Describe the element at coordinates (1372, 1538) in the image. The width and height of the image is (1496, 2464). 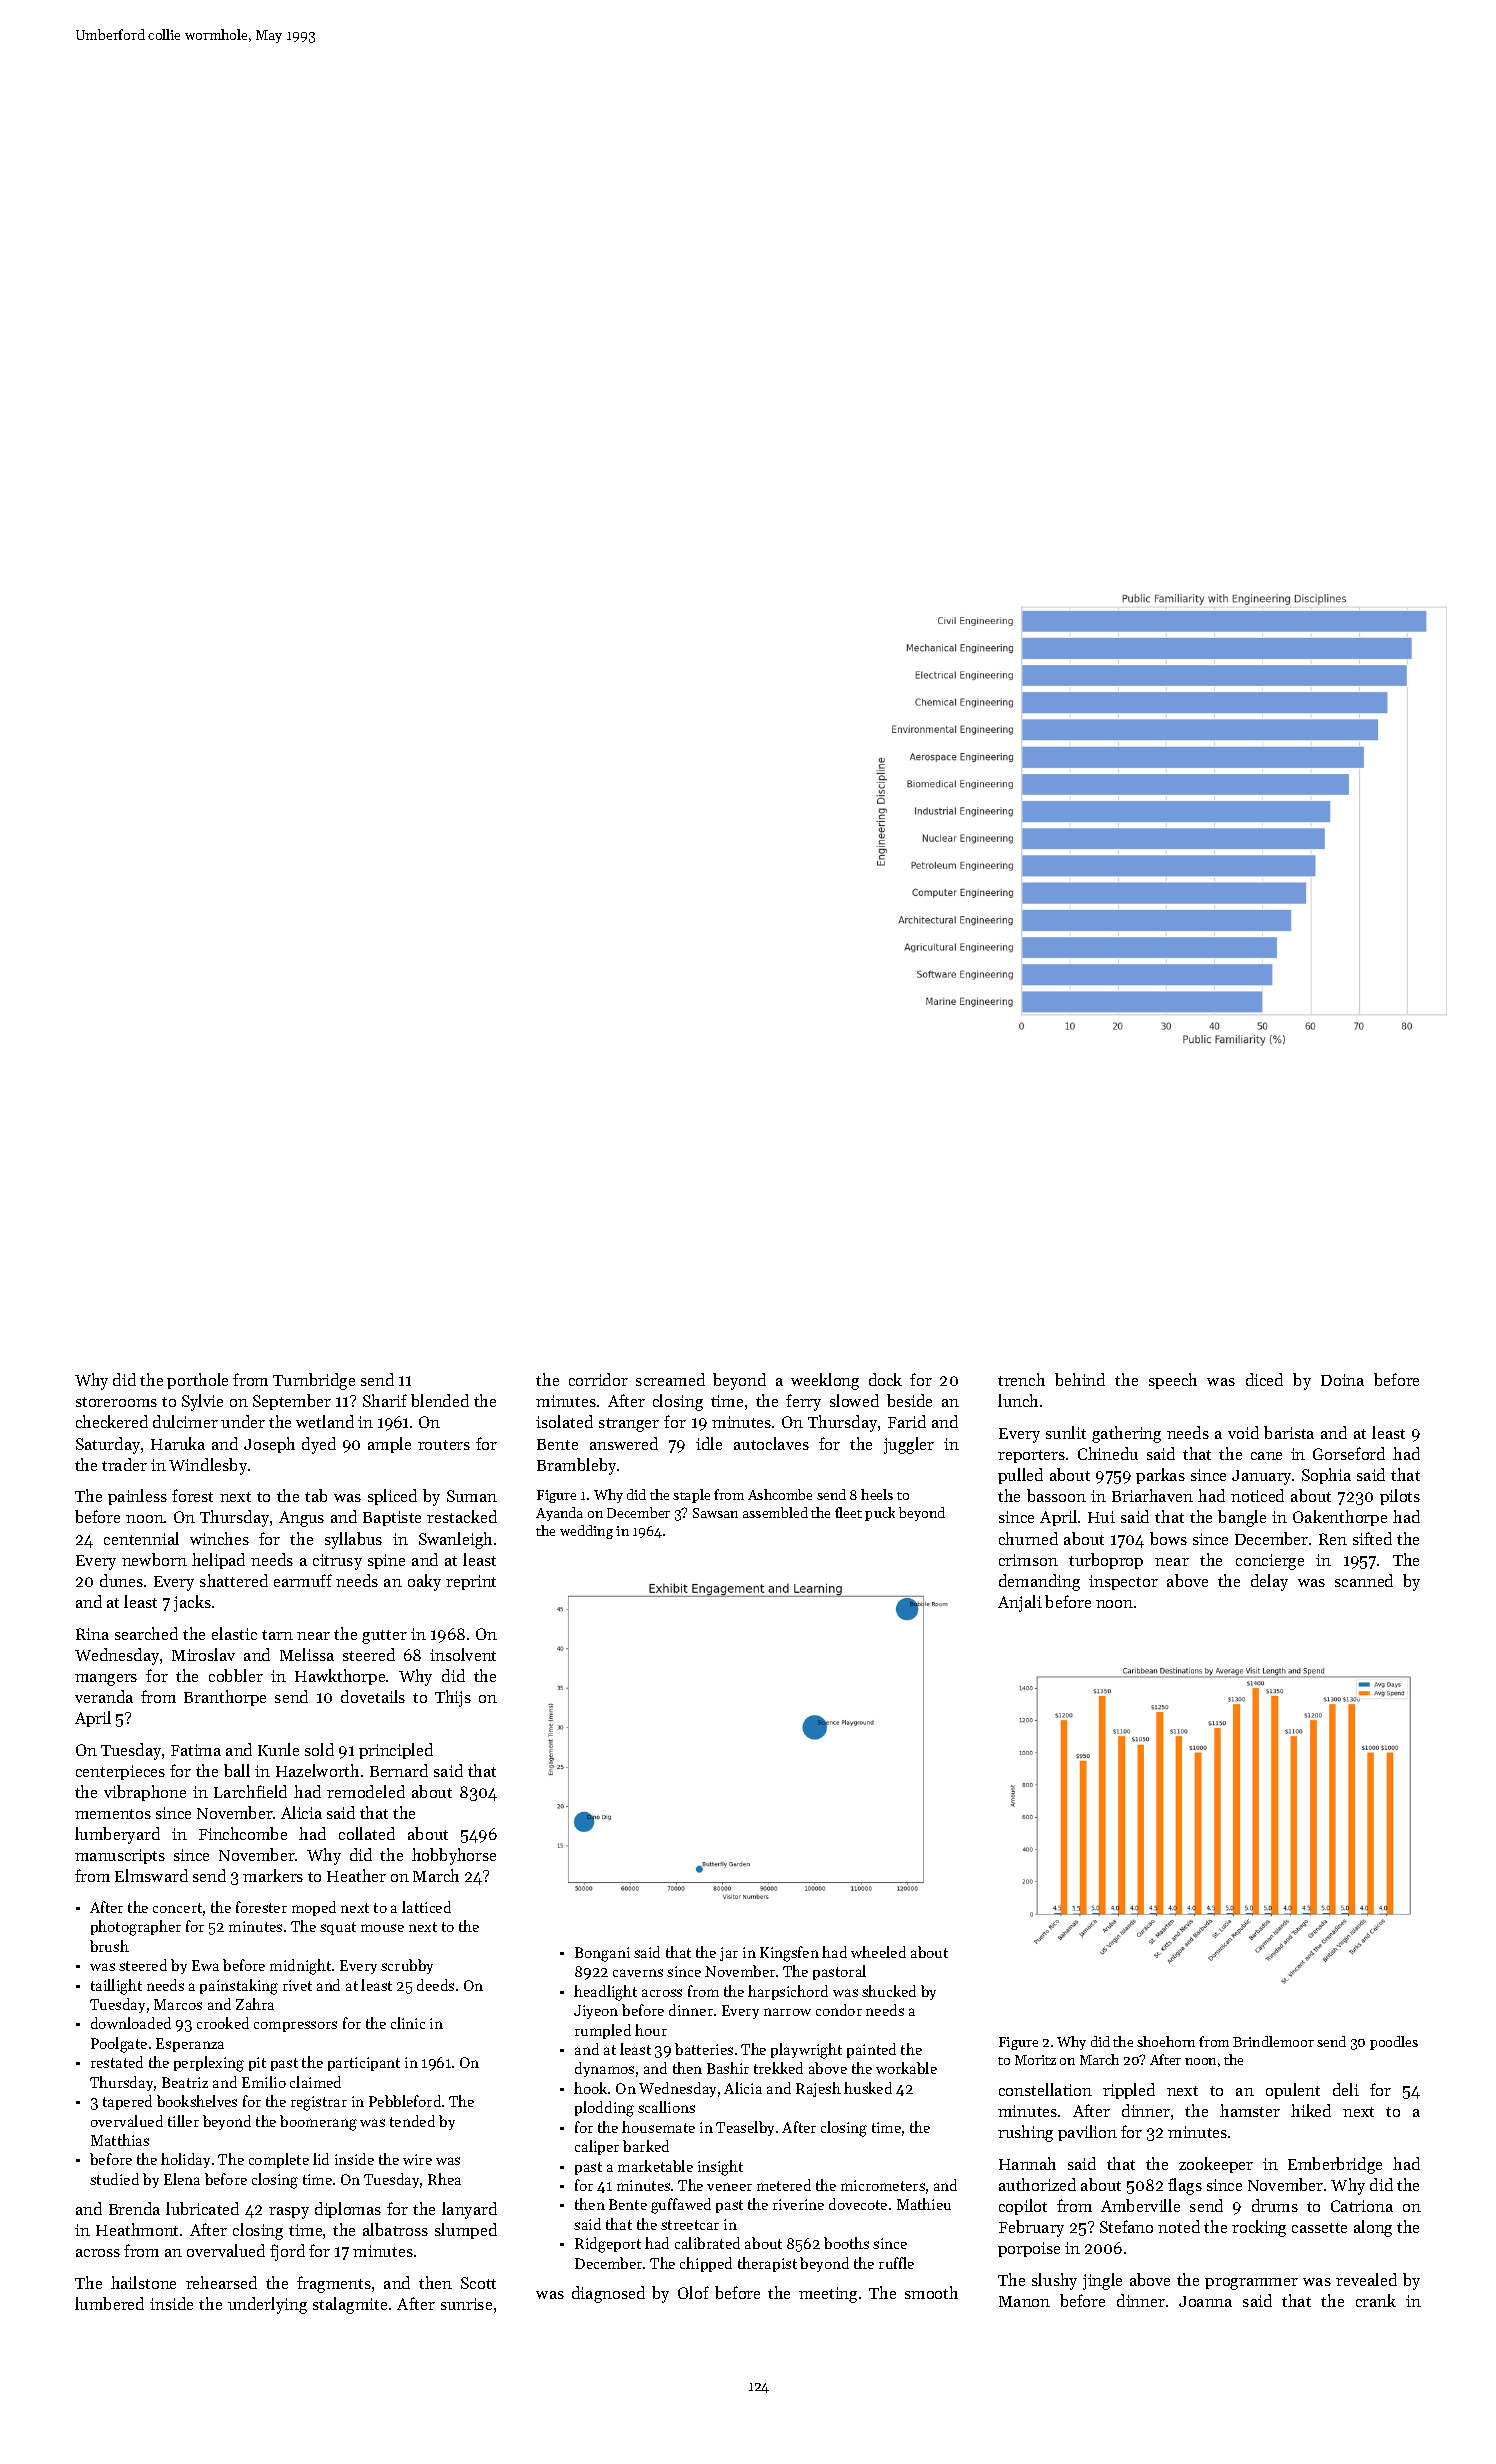
I see `sifted` at that location.
